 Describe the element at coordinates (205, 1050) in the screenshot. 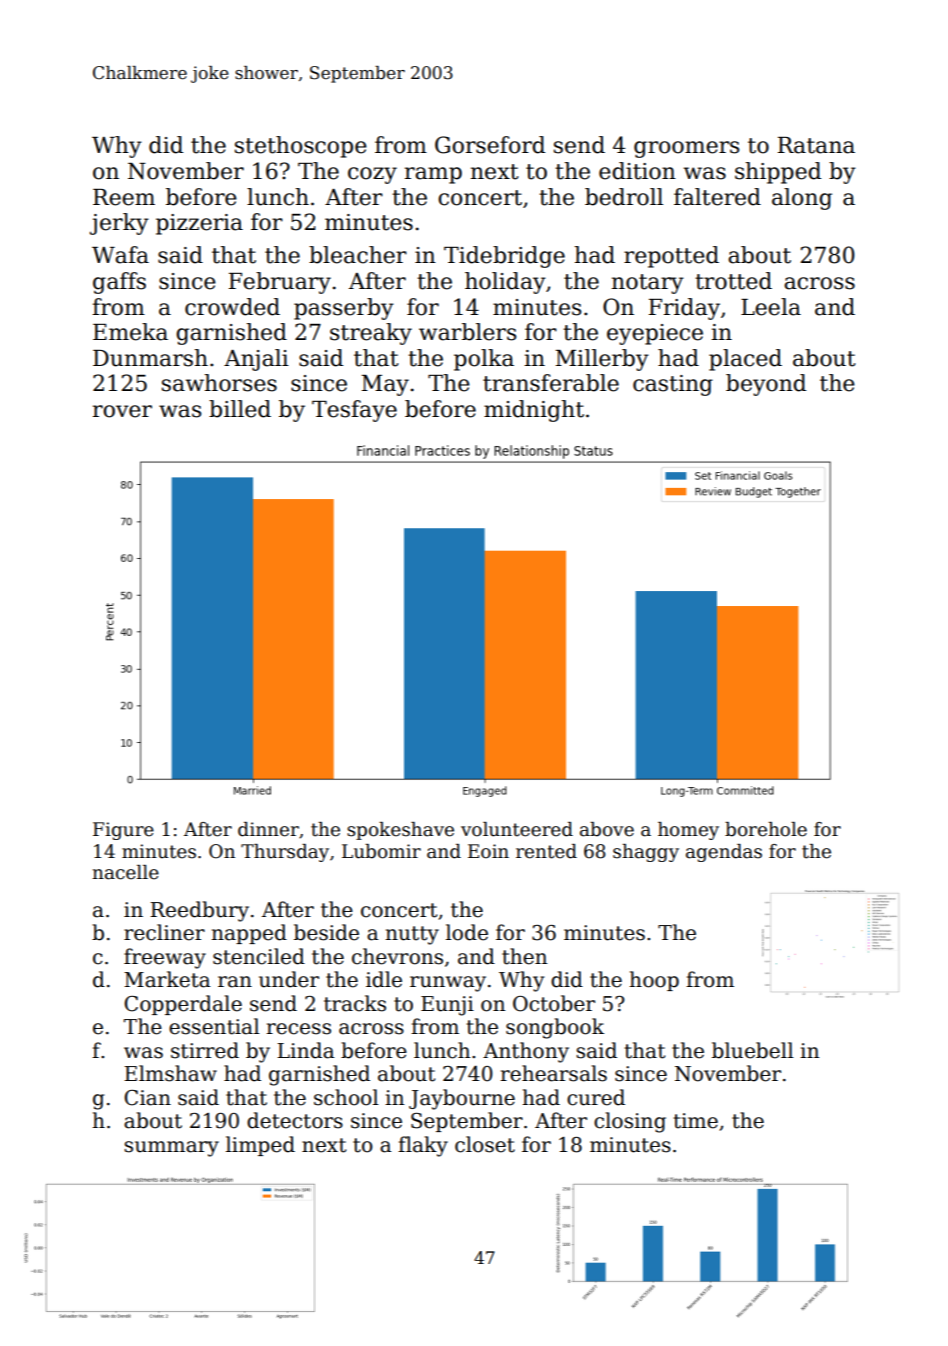

I see `stirred` at that location.
